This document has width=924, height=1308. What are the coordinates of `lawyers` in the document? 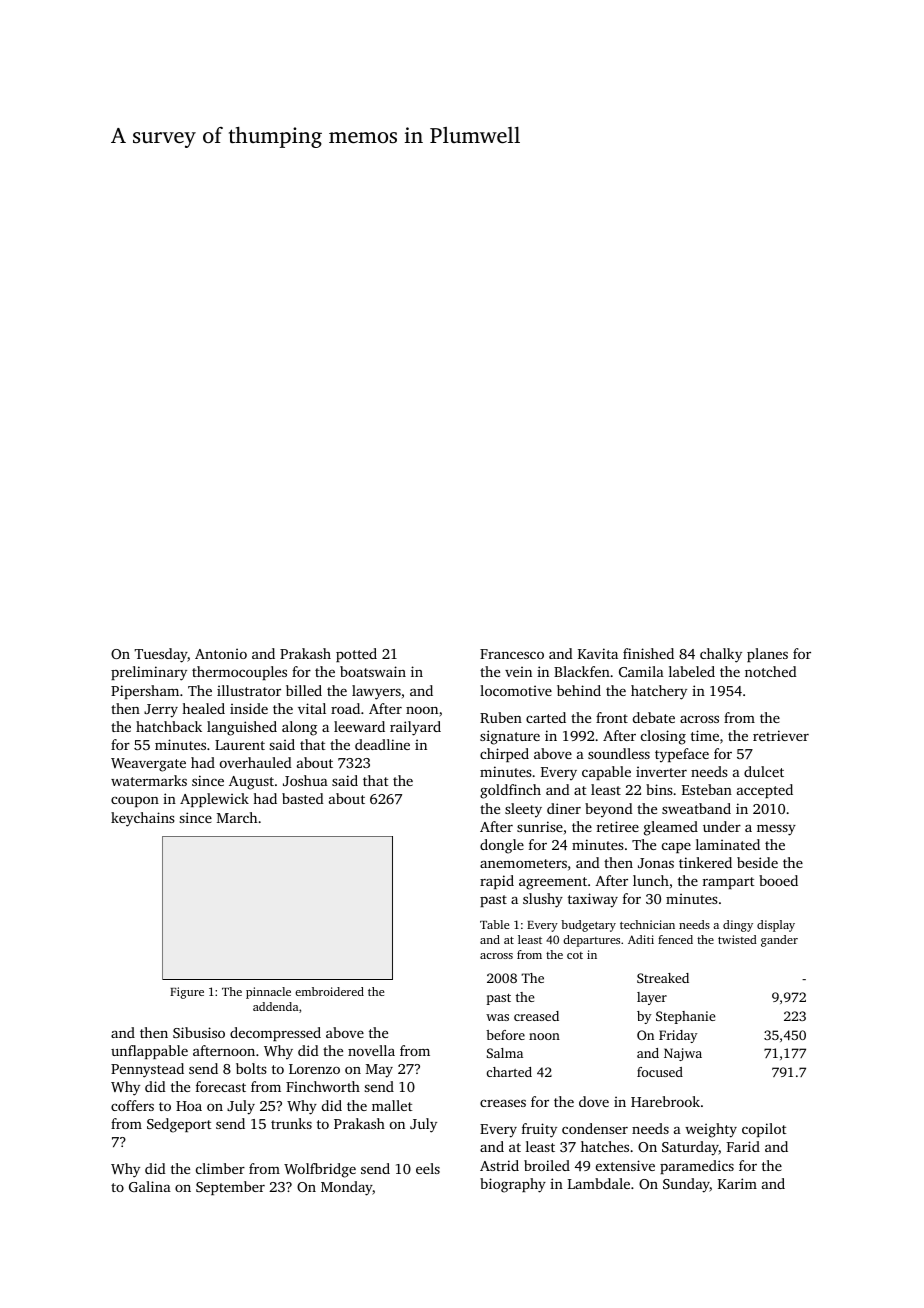 It's located at (376, 692).
